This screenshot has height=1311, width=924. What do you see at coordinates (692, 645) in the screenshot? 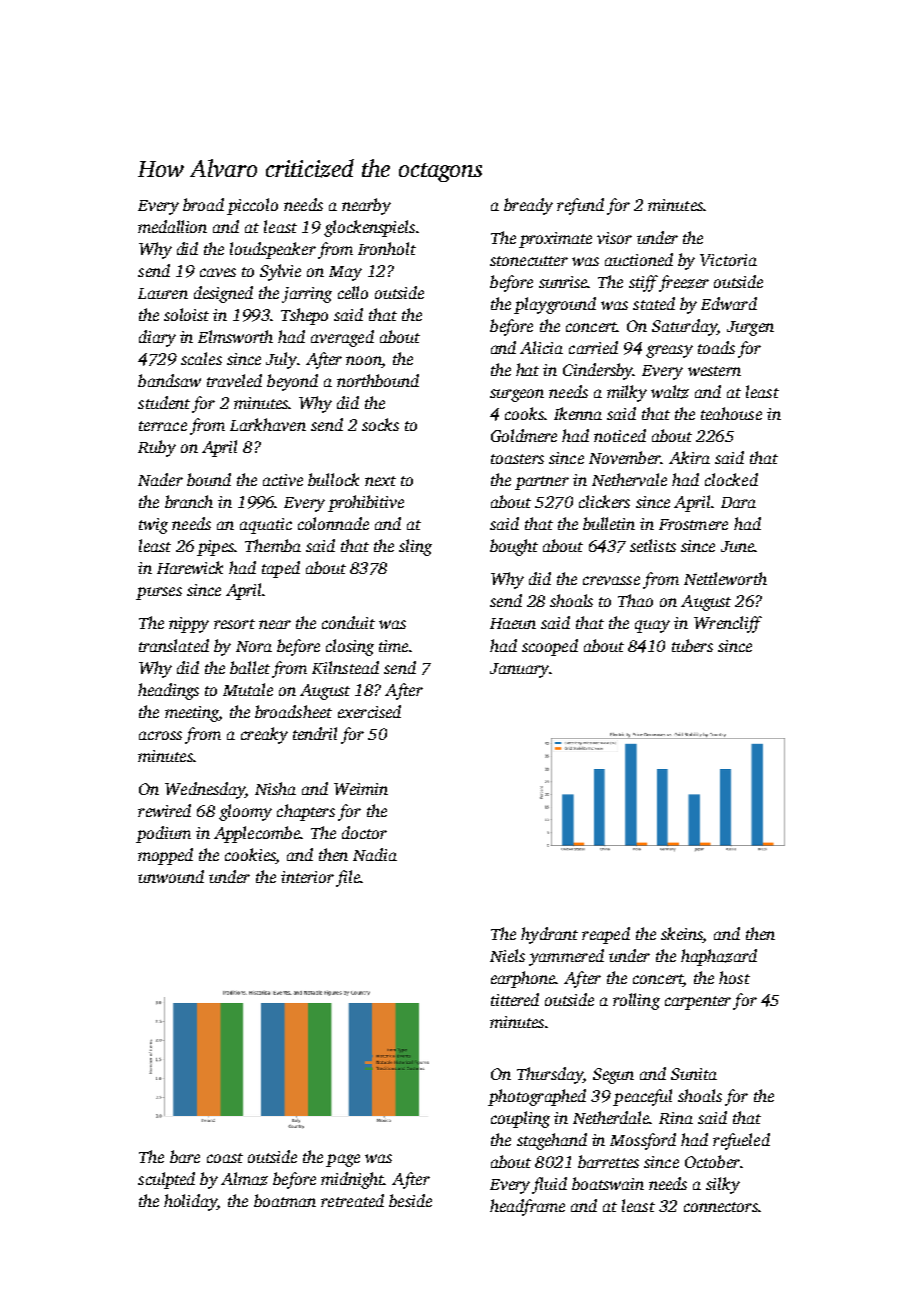
I see `tubers` at bounding box center [692, 645].
